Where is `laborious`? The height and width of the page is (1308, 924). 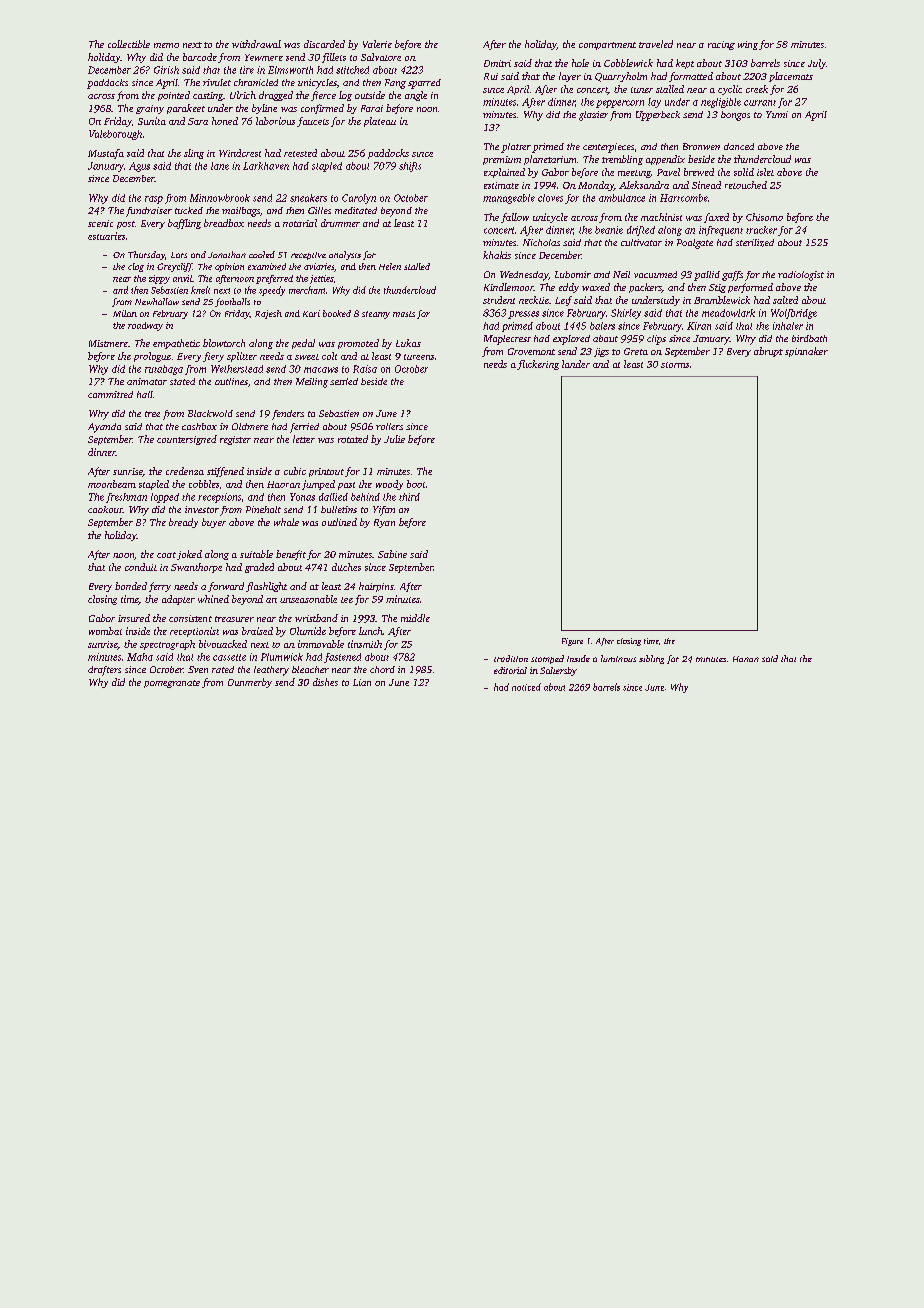 laborious is located at coordinates (275, 121).
